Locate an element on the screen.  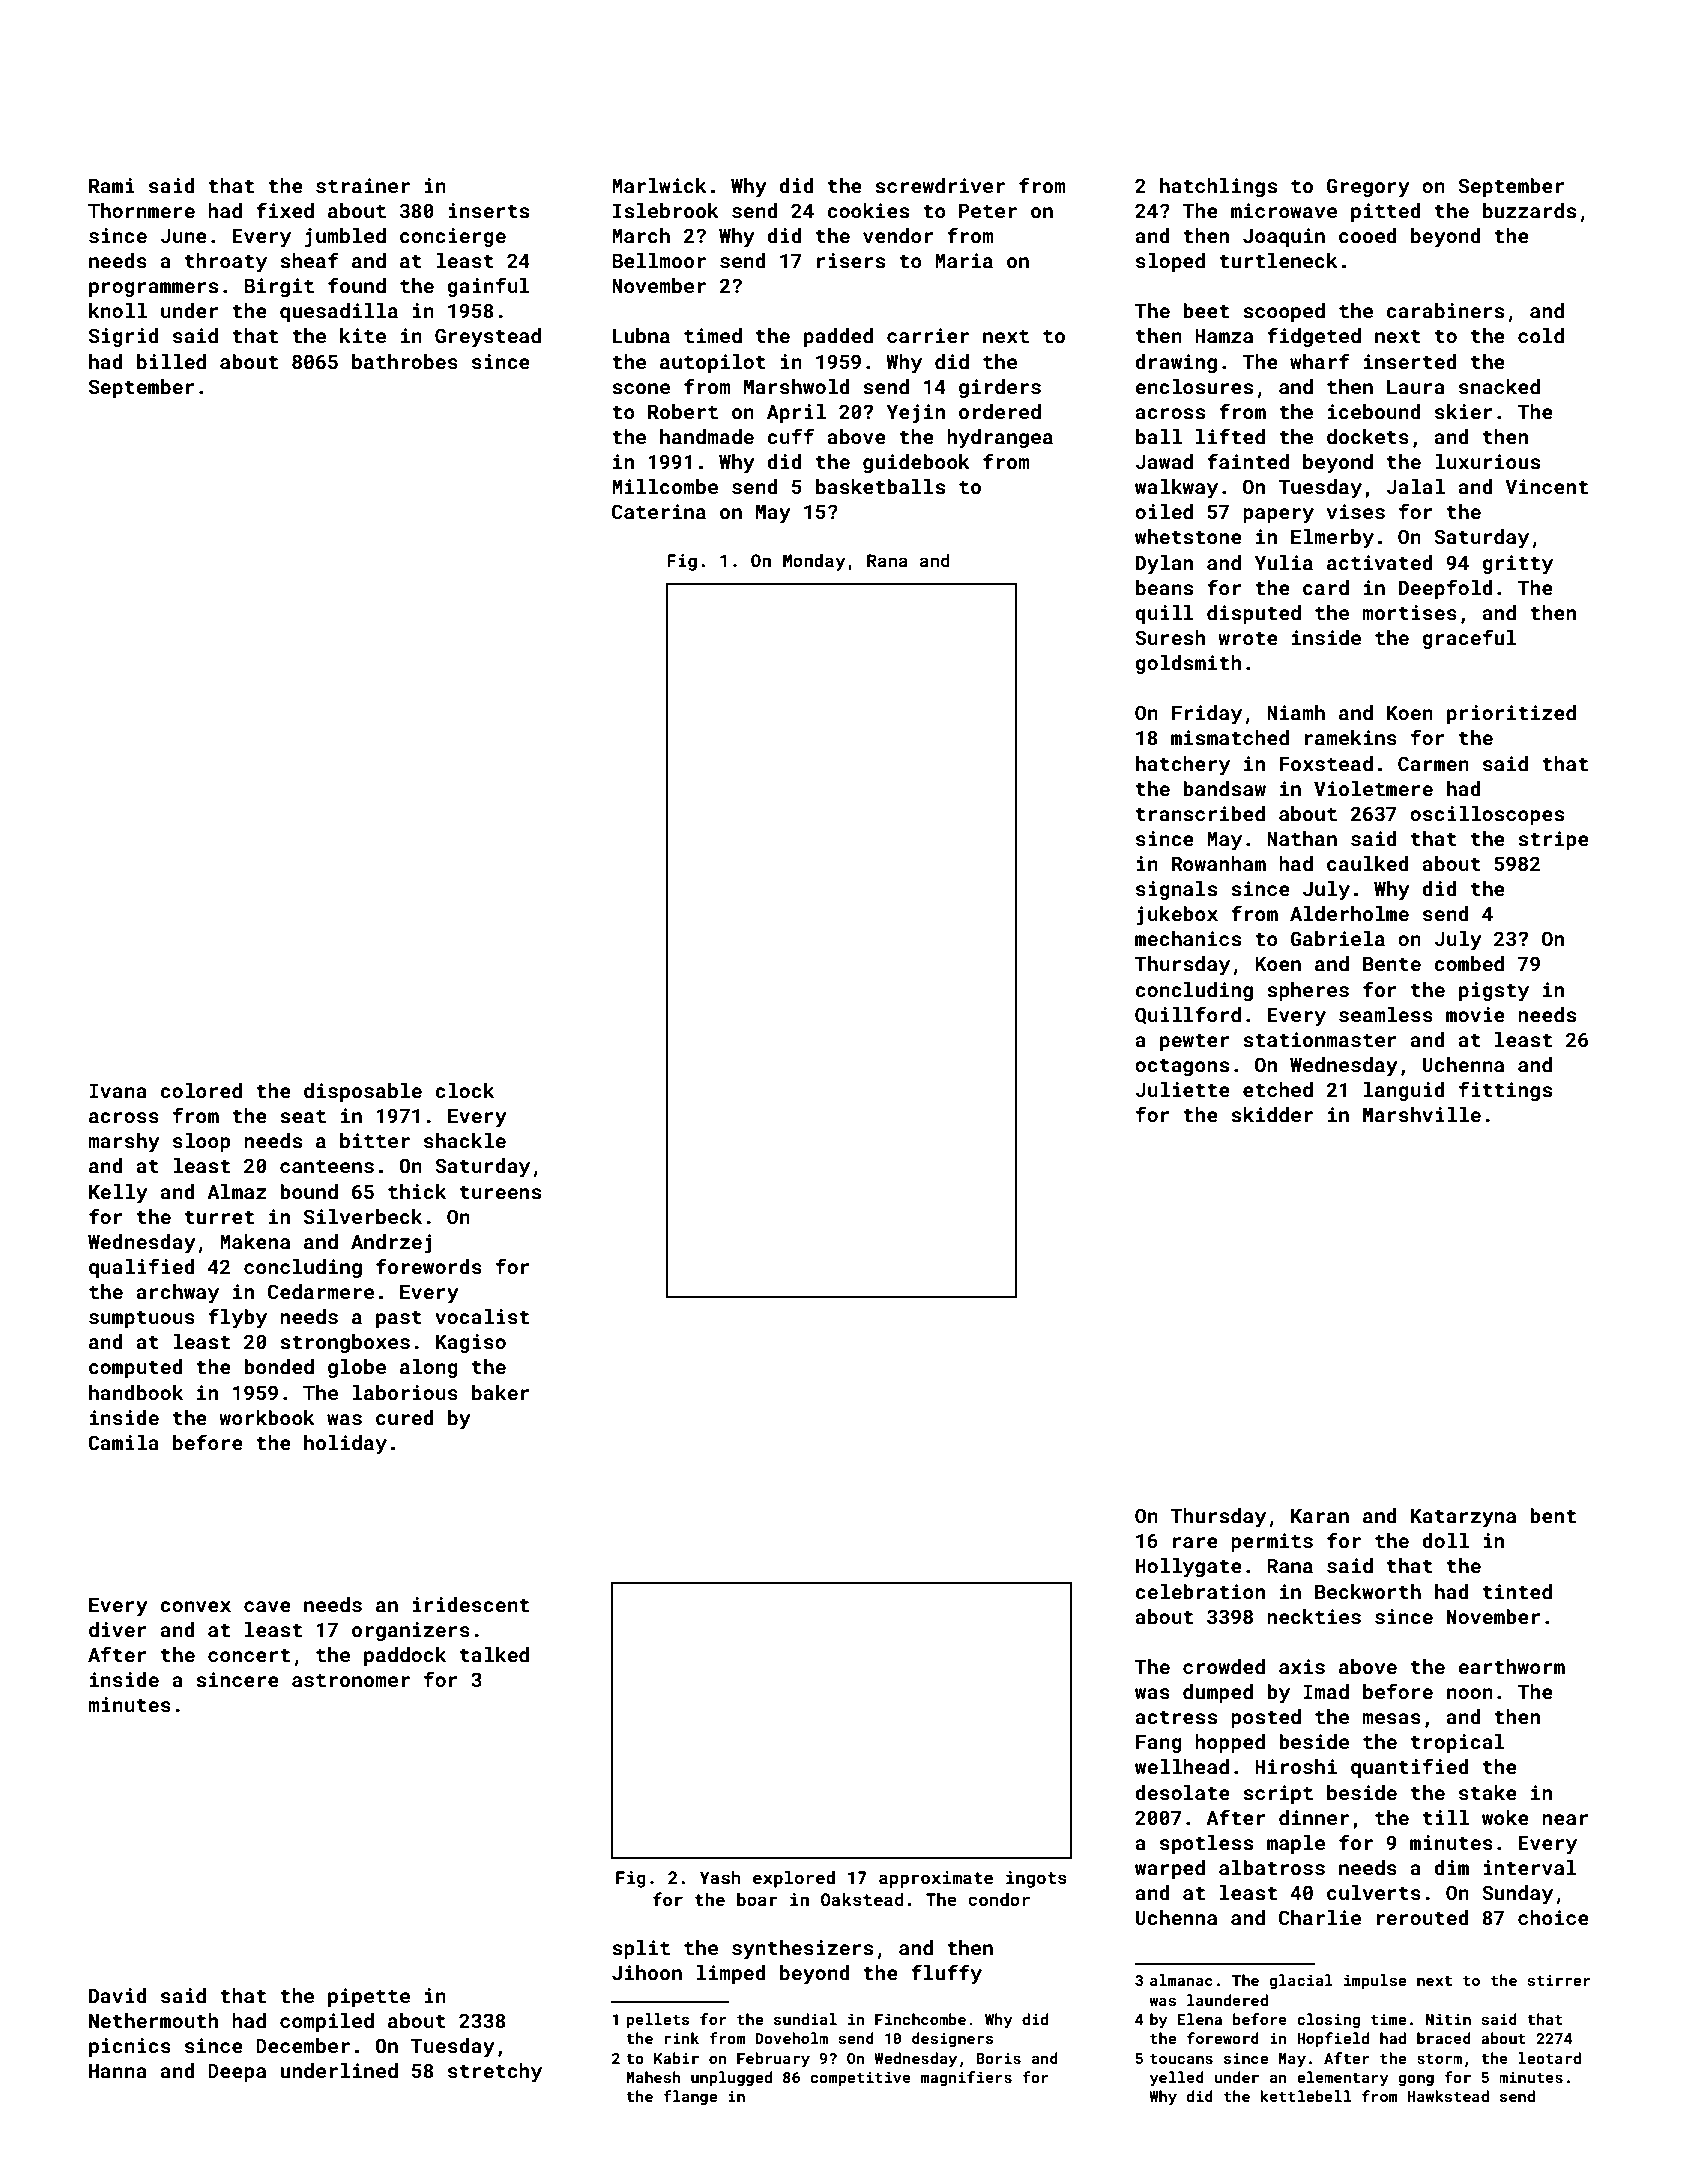
Rami is located at coordinates (112, 185).
